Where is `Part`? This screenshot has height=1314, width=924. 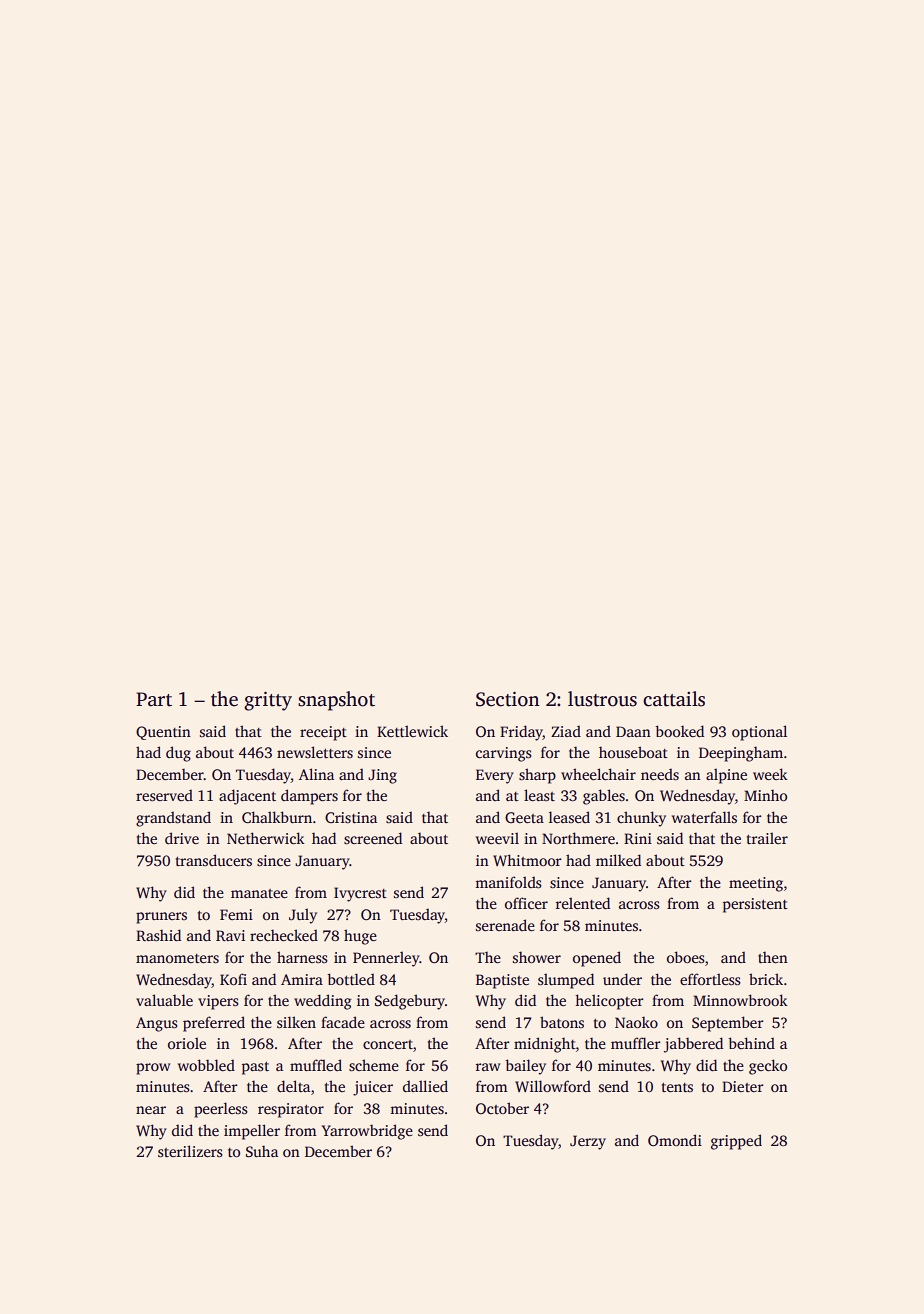
Part is located at coordinates (154, 699).
